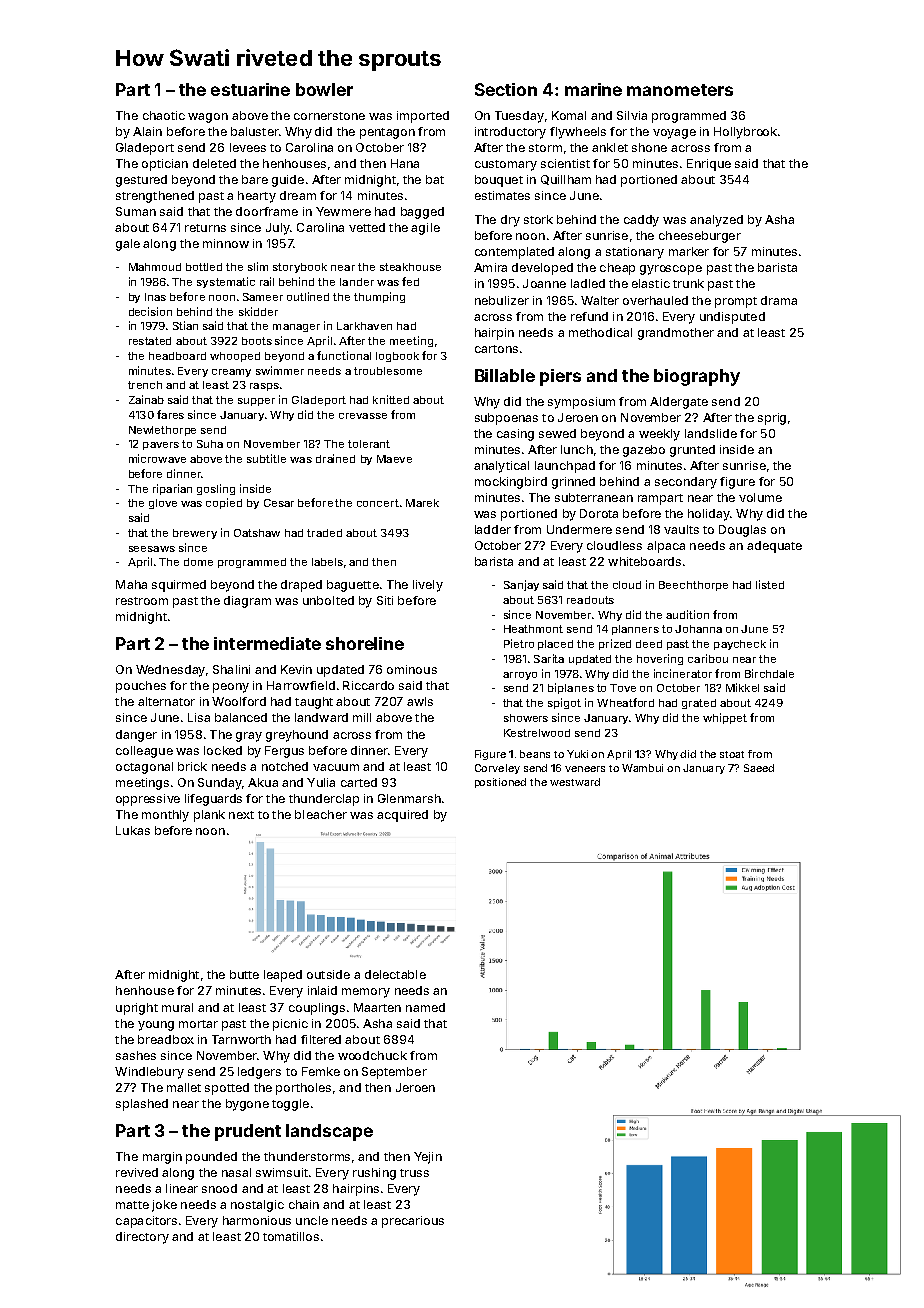 This screenshot has height=1308, width=924. What do you see at coordinates (142, 1238) in the screenshot?
I see `directory` at bounding box center [142, 1238].
